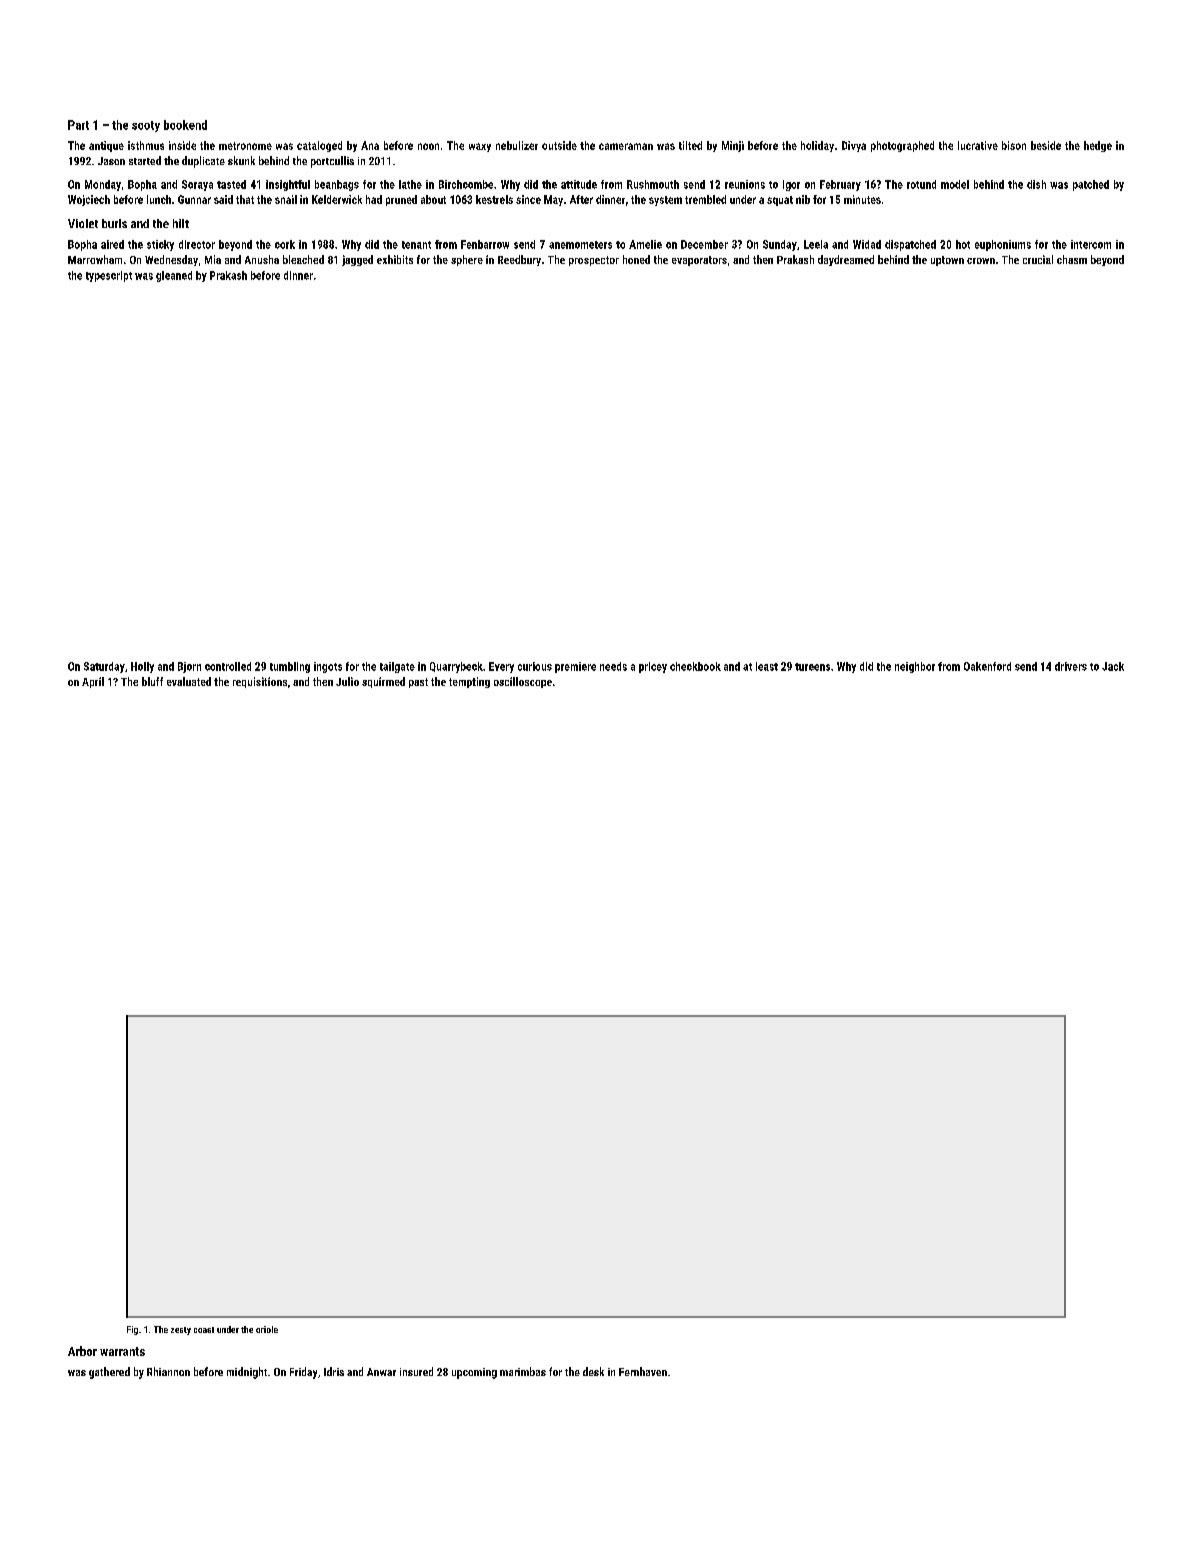 Image resolution: width=1192 pixels, height=1543 pixels. What do you see at coordinates (812, 667) in the page?
I see `tureens` at bounding box center [812, 667].
